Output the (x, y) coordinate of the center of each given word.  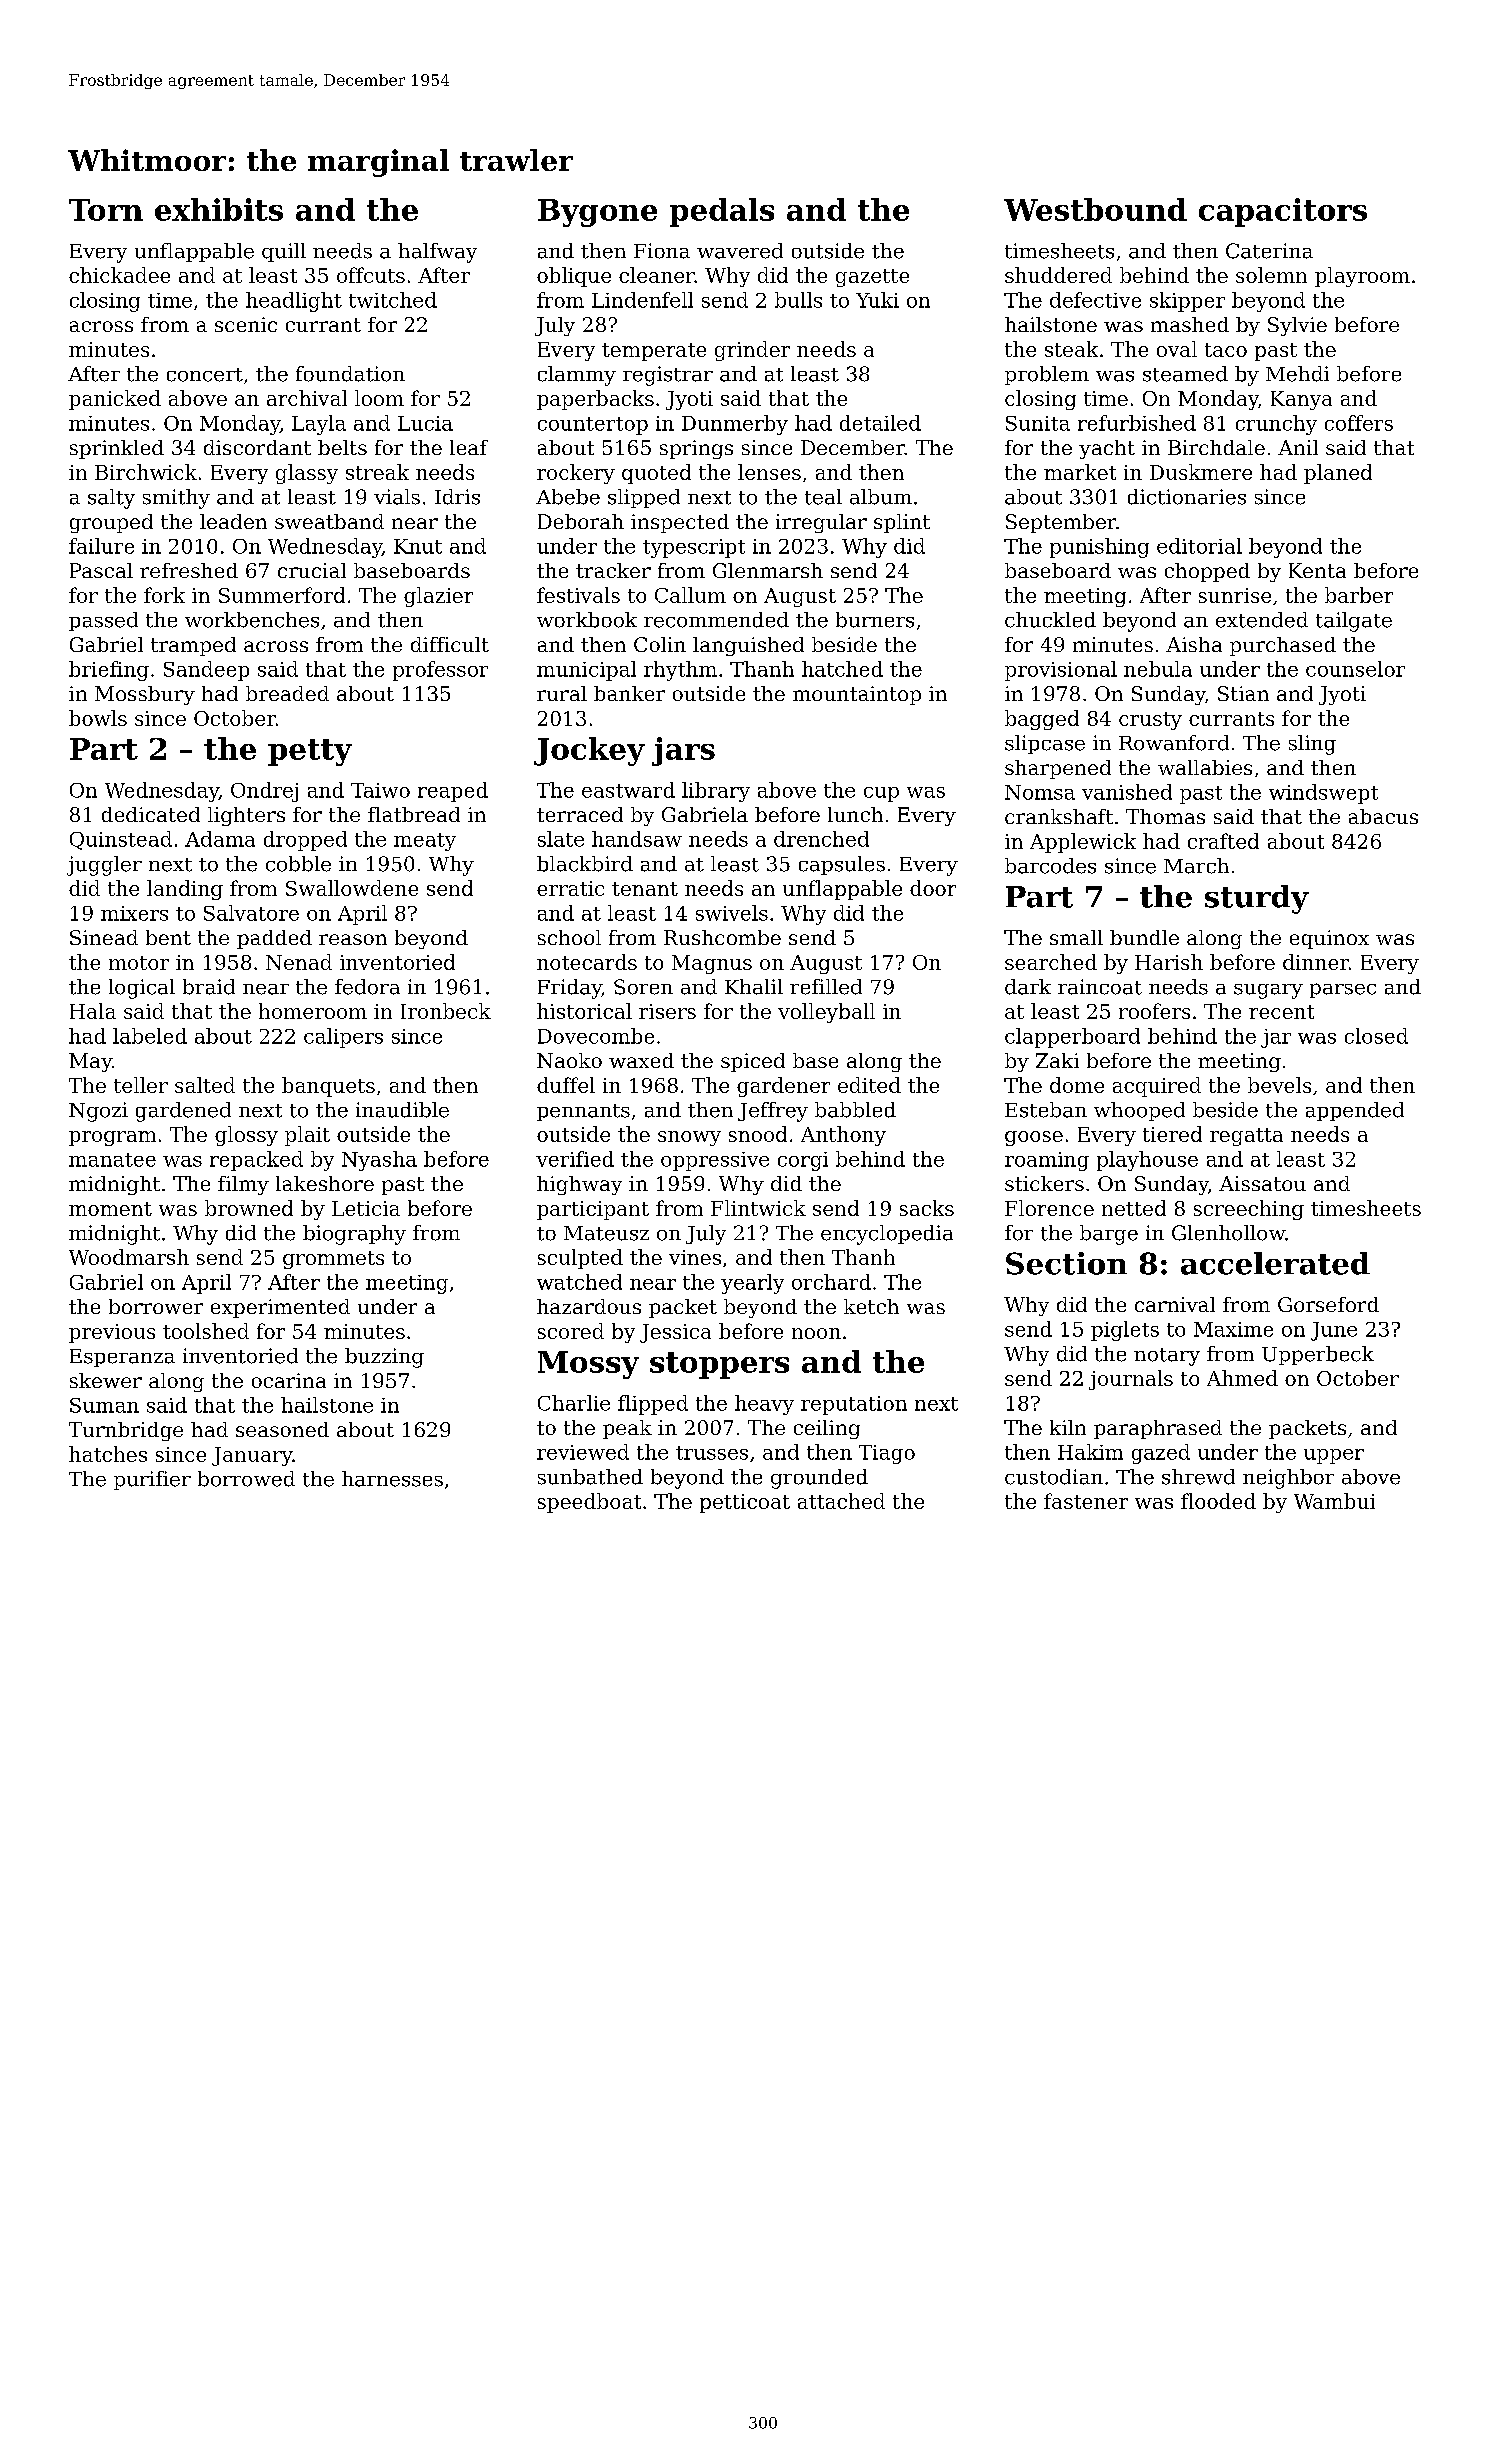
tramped (193, 646)
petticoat (745, 1503)
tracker (613, 570)
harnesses (392, 1479)
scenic (246, 324)
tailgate (1354, 622)
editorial (1199, 546)
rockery (576, 474)
